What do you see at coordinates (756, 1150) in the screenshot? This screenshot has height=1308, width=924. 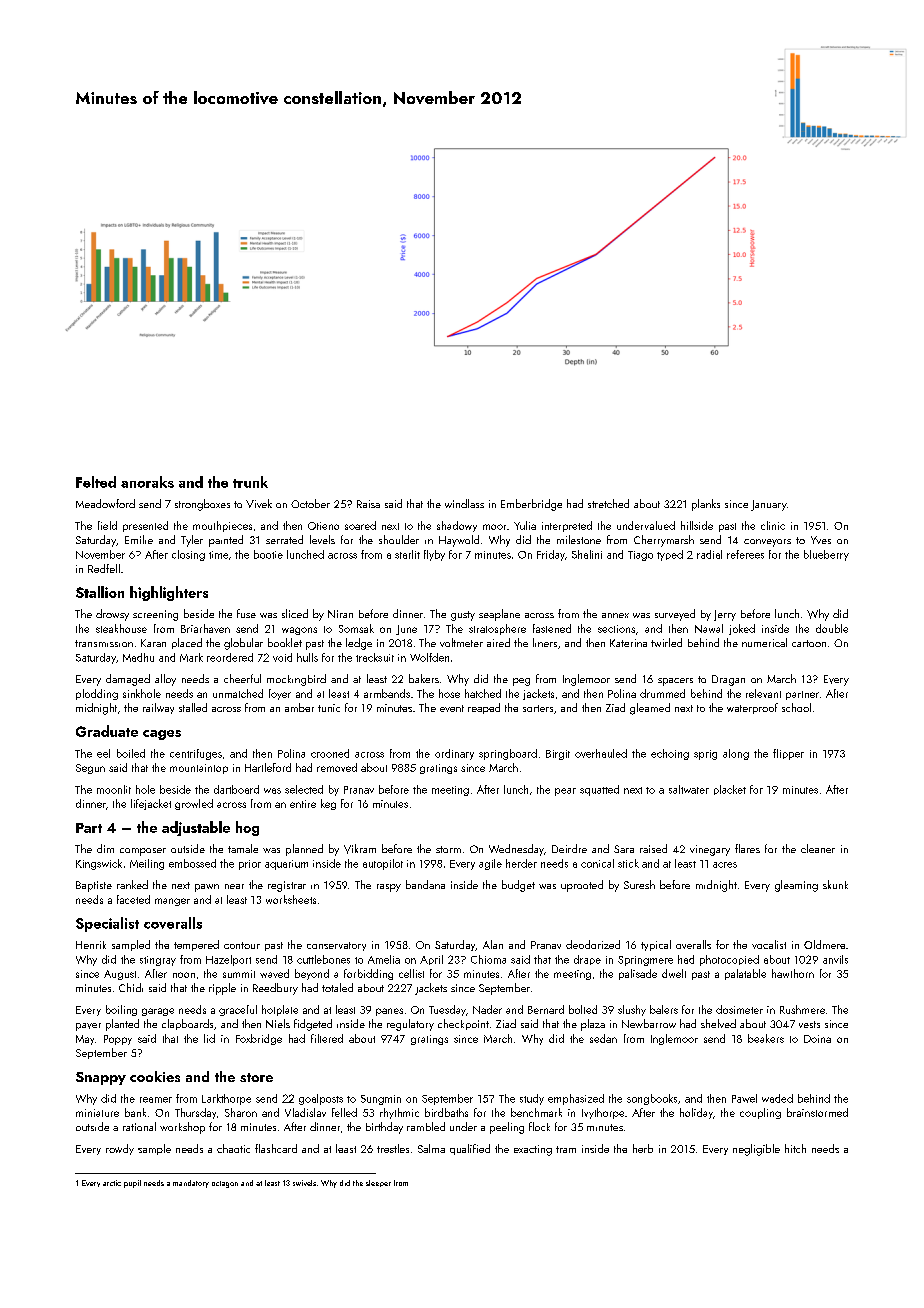 I see `negligible` at bounding box center [756, 1150].
